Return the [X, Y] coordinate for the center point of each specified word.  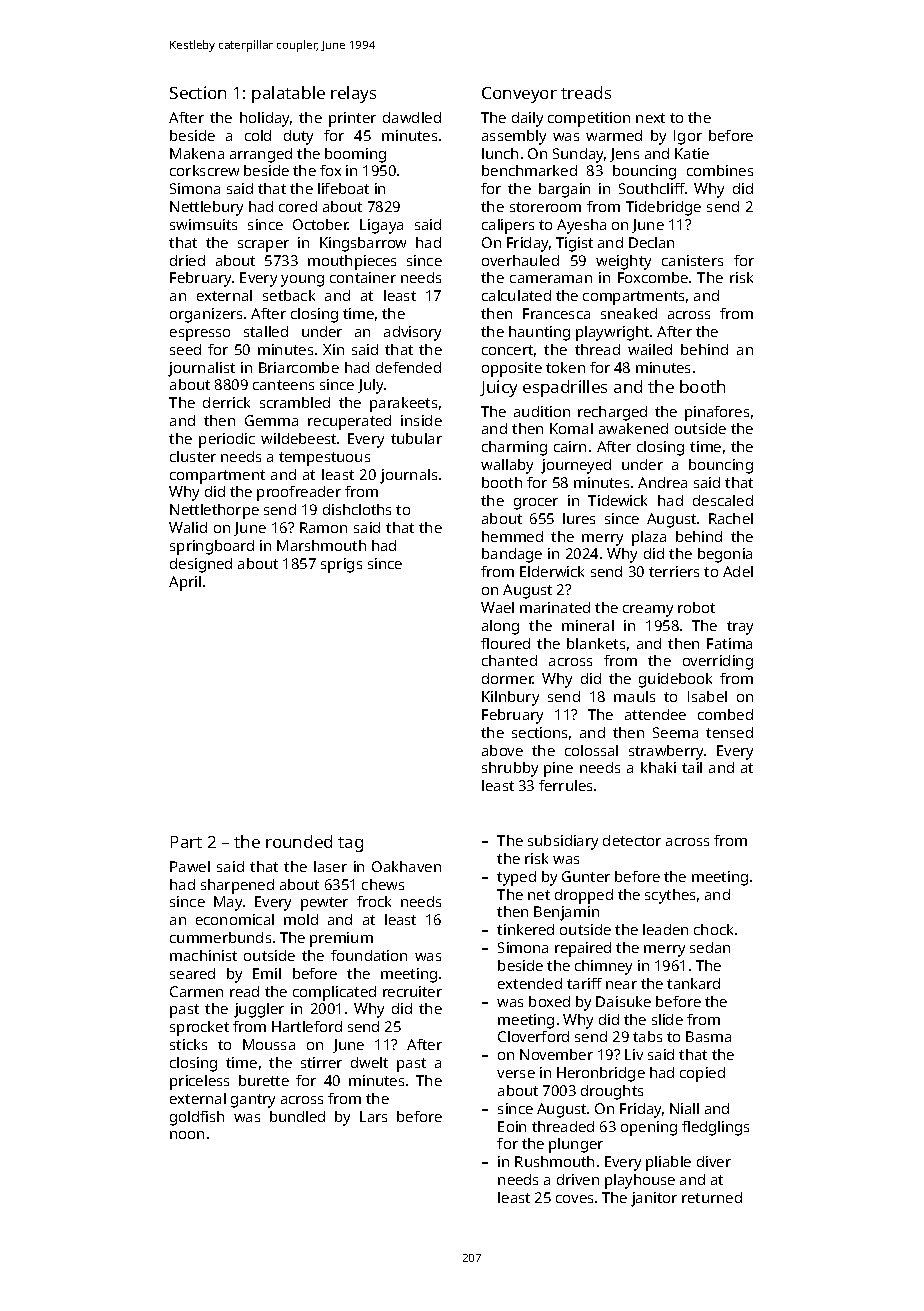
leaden [665, 929]
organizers [206, 315]
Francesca [556, 313]
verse [516, 1074]
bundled [297, 1116]
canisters [692, 260]
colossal [591, 750]
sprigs [341, 565]
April [185, 583]
